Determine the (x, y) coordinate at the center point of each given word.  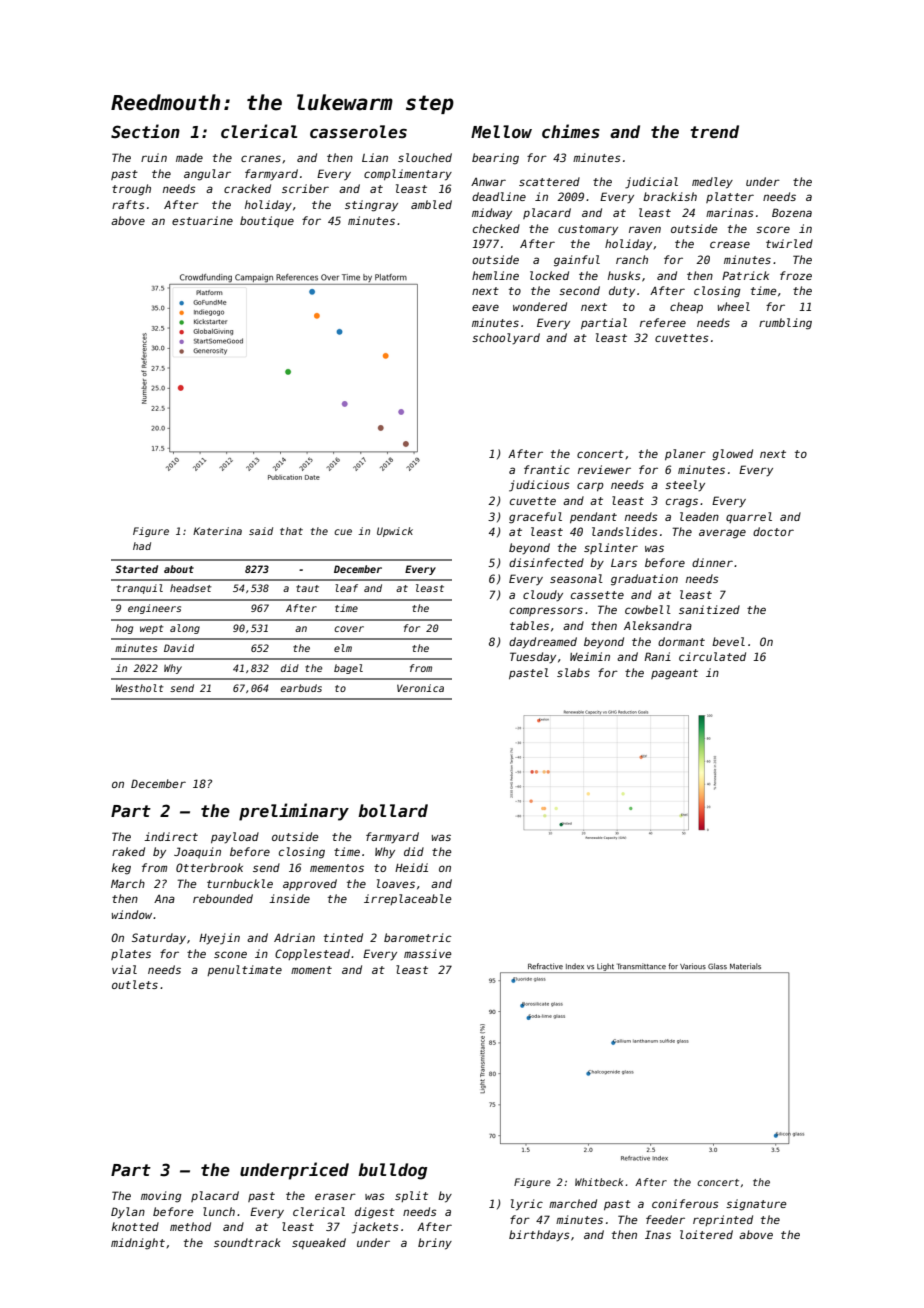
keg (121, 869)
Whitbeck (599, 1182)
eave (485, 307)
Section (145, 131)
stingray (371, 206)
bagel (348, 669)
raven (645, 229)
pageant (674, 674)
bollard (393, 810)
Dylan (128, 1213)
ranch (632, 259)
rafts (128, 204)
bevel (728, 641)
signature (756, 1205)
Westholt (140, 688)
